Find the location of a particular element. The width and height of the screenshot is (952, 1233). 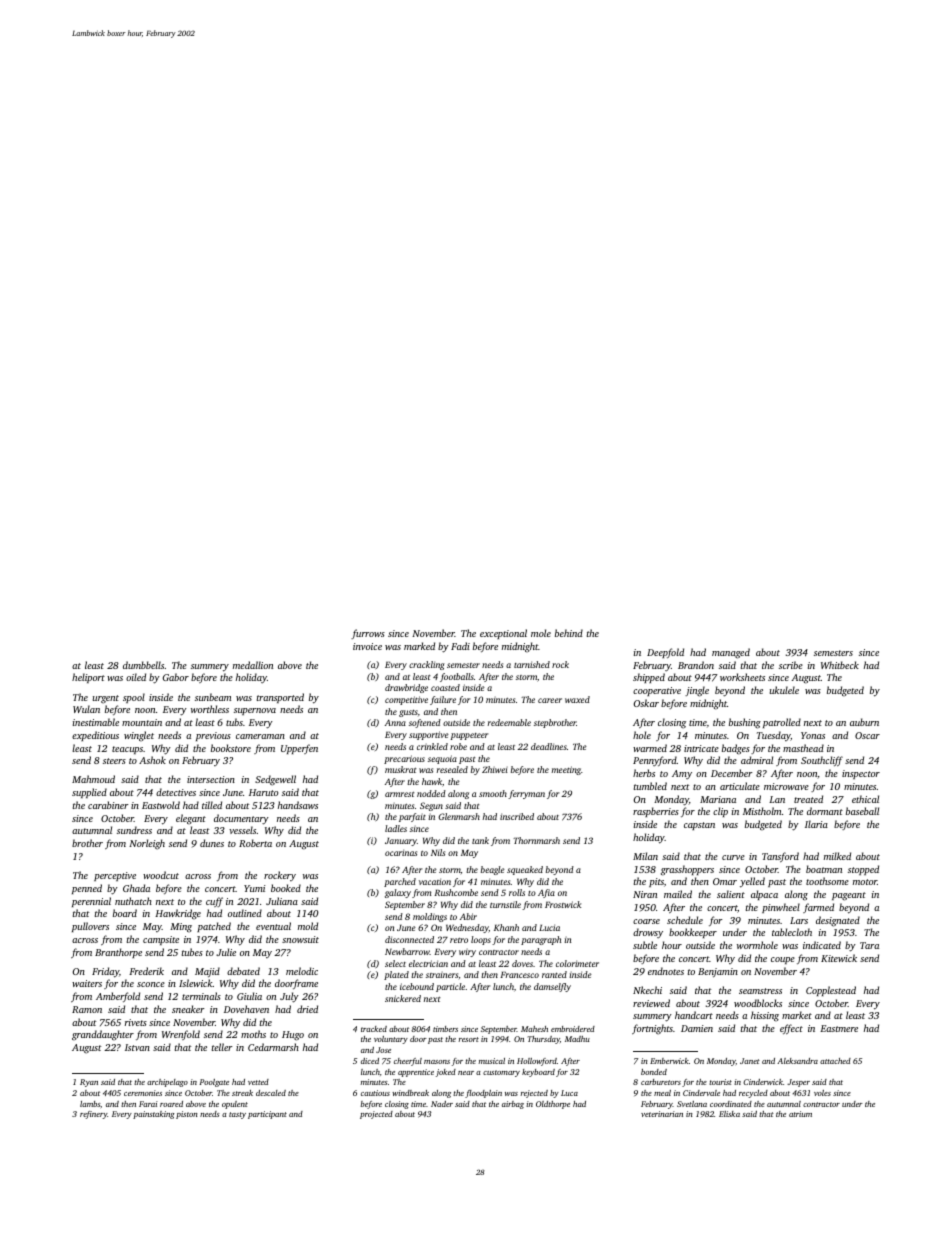

floodplain is located at coordinates (483, 1094).
